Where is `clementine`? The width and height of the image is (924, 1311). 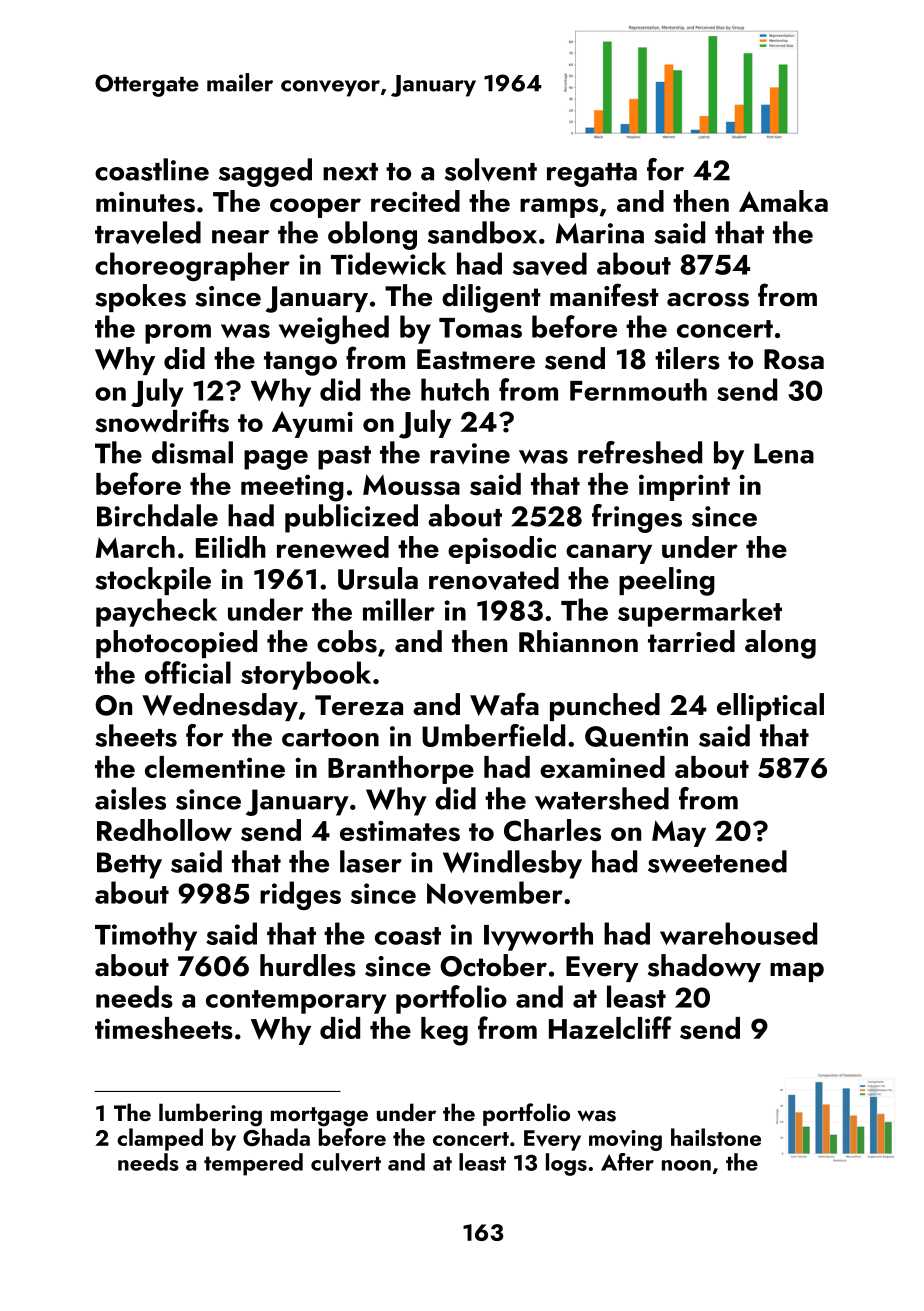 clementine is located at coordinates (215, 767).
